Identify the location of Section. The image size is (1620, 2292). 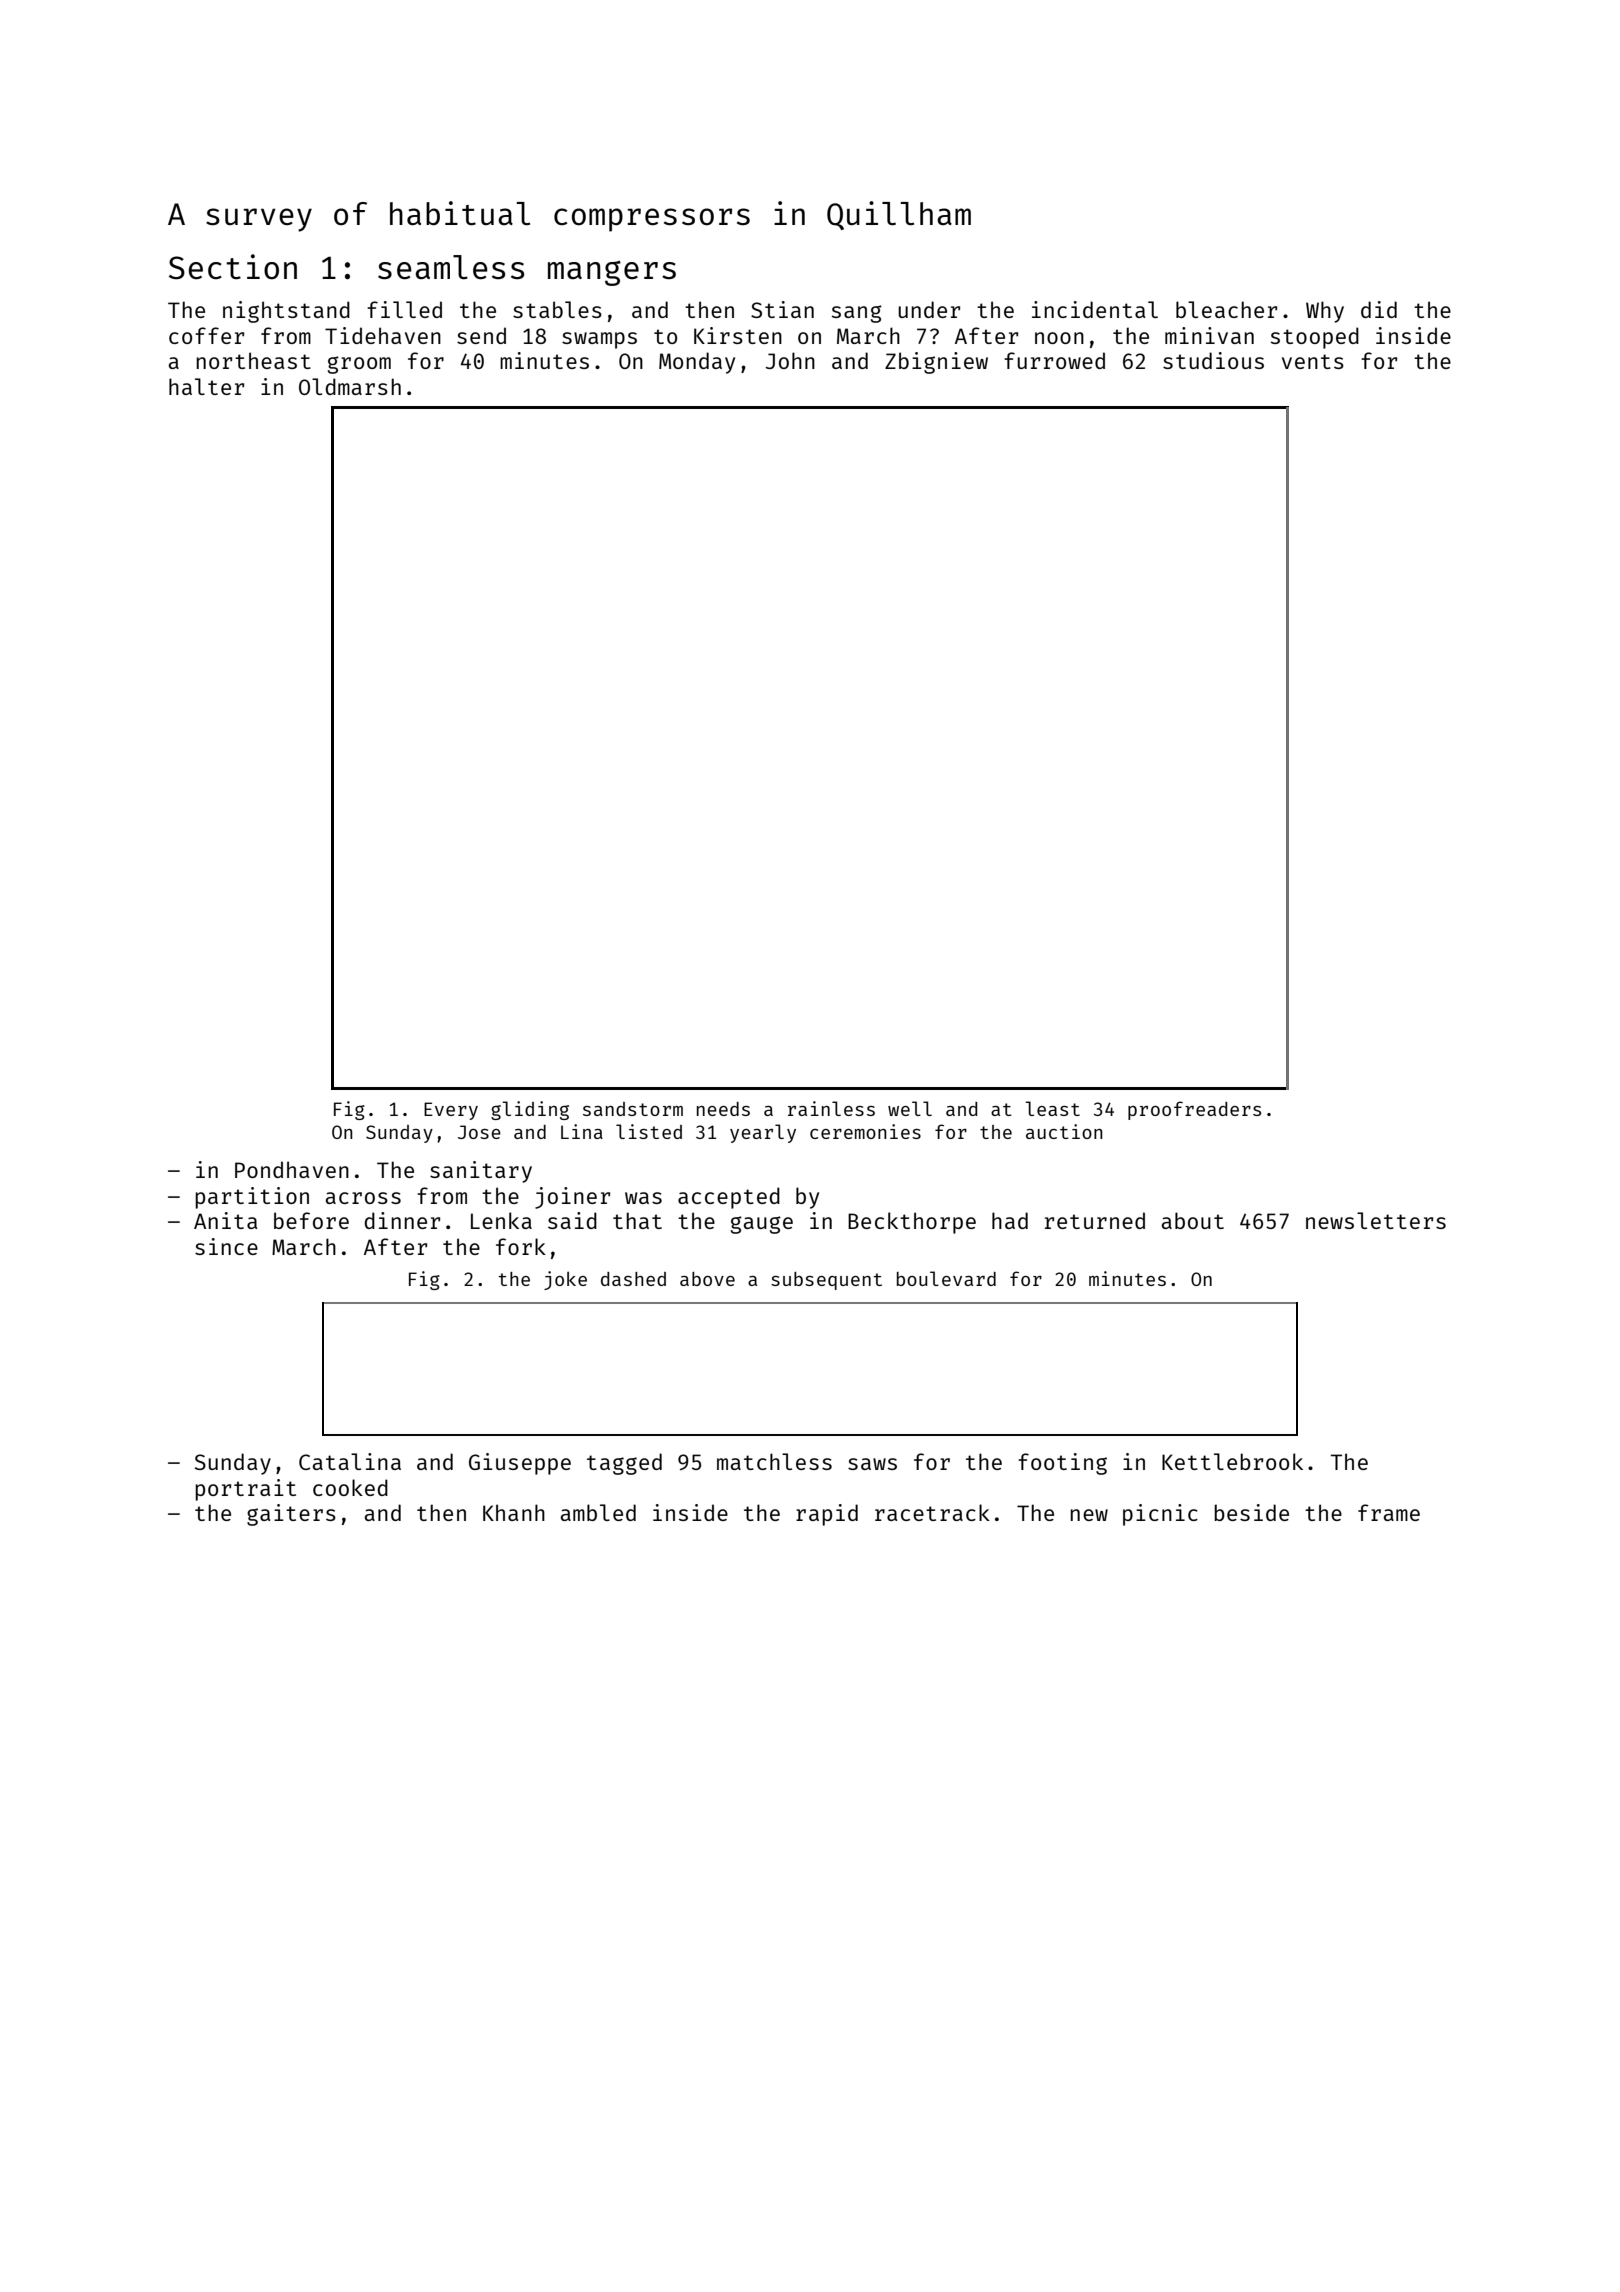
(233, 267).
